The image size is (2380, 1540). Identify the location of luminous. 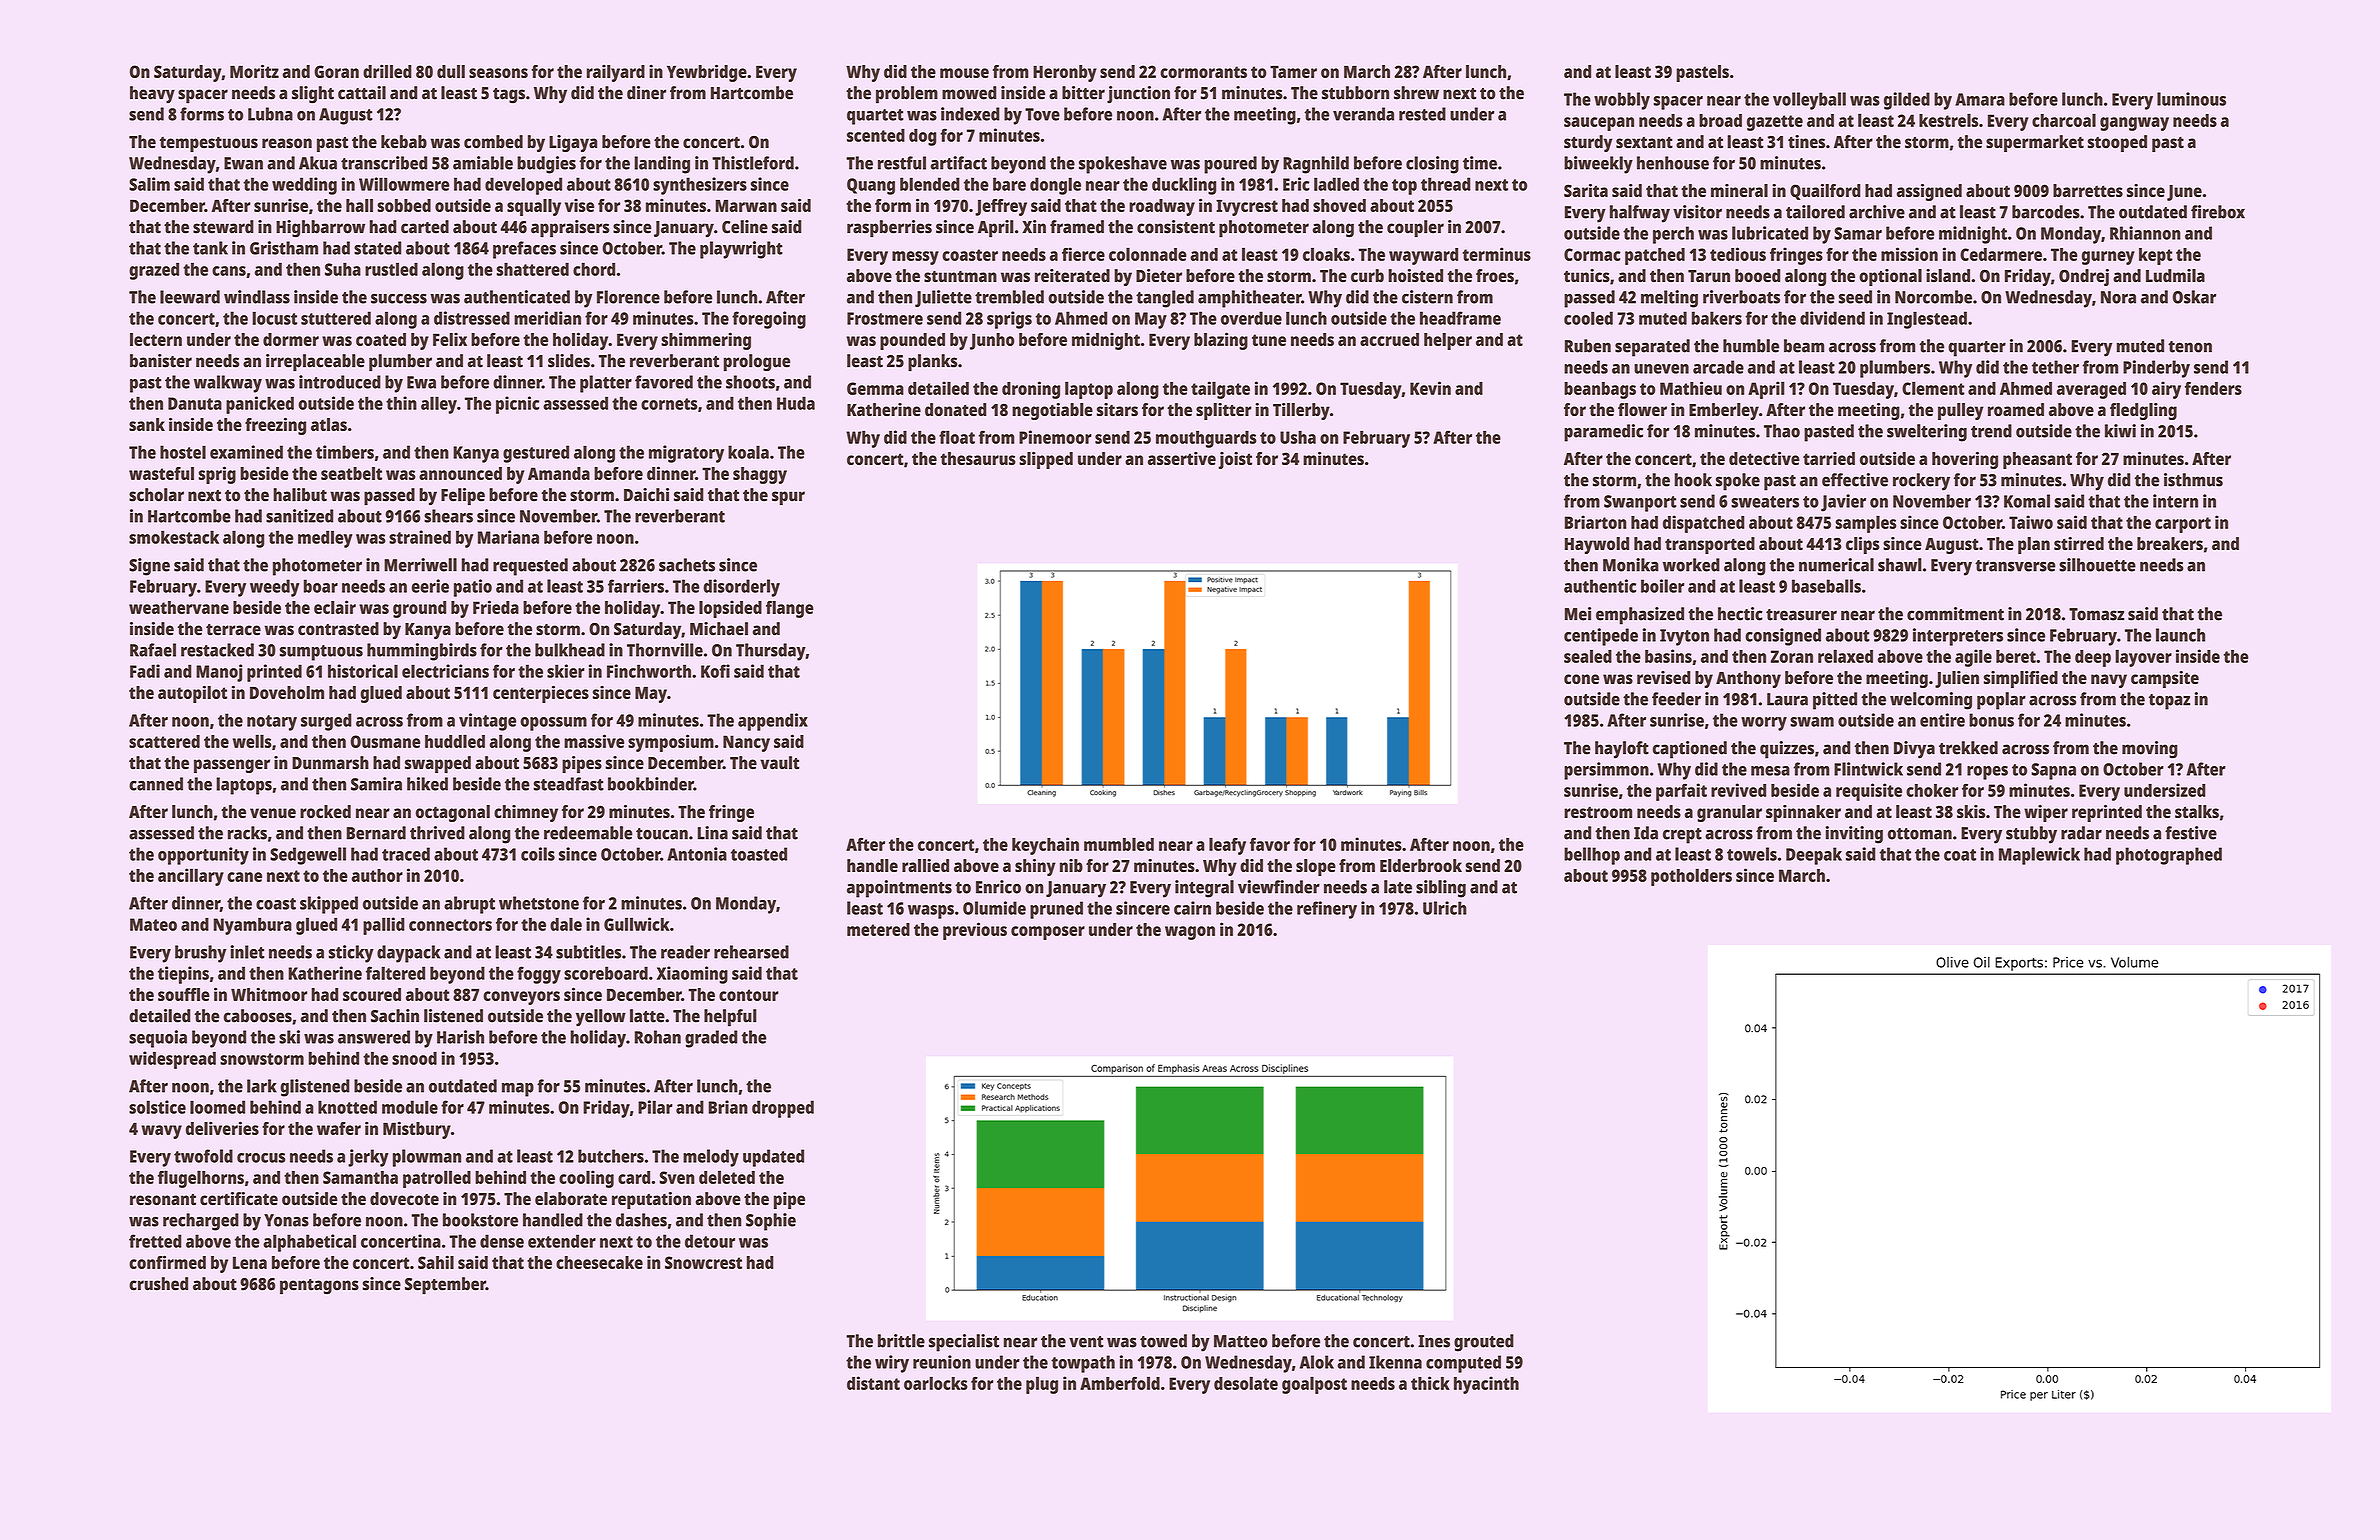
(2191, 99).
